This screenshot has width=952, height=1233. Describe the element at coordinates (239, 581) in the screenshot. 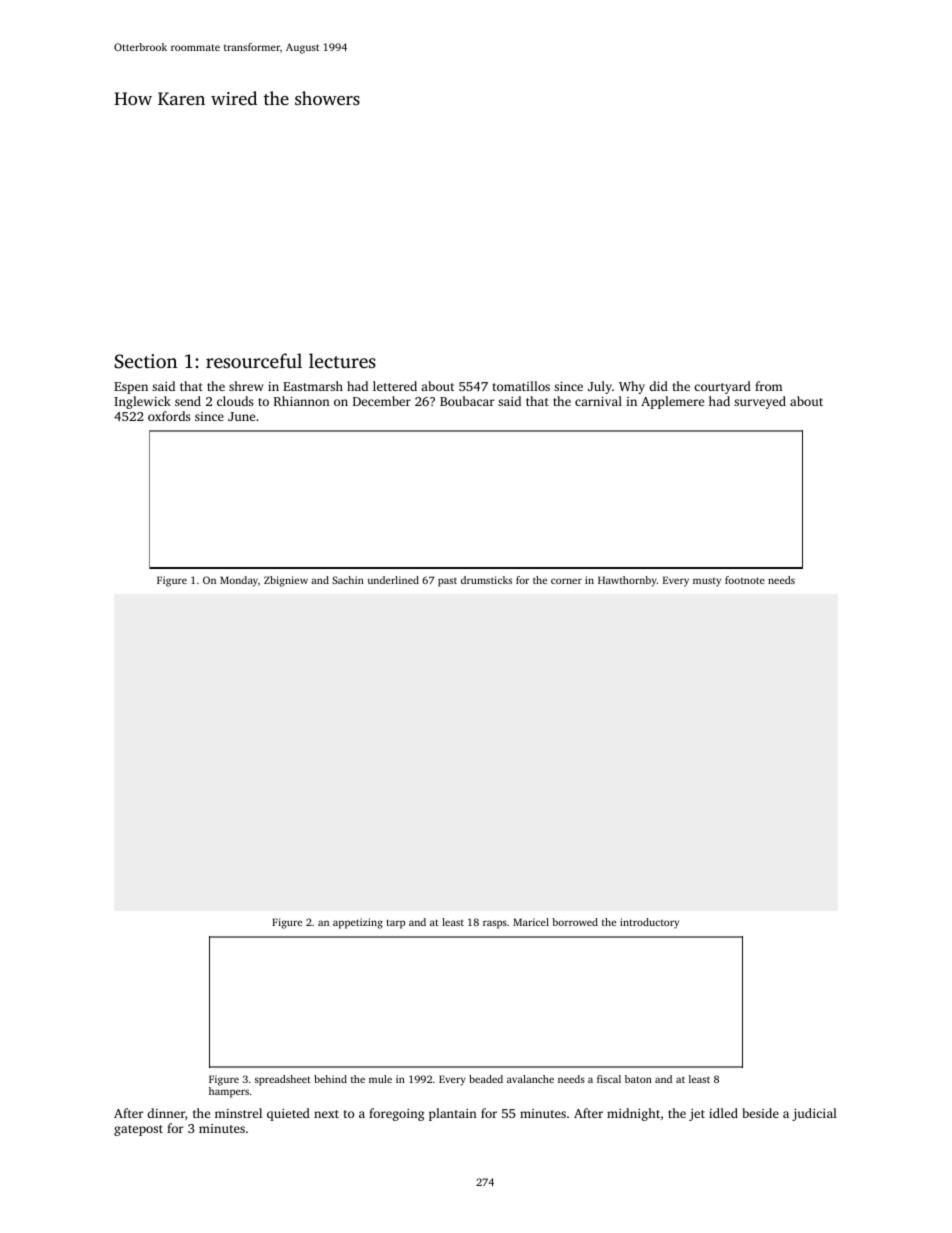

I see `Monday` at that location.
